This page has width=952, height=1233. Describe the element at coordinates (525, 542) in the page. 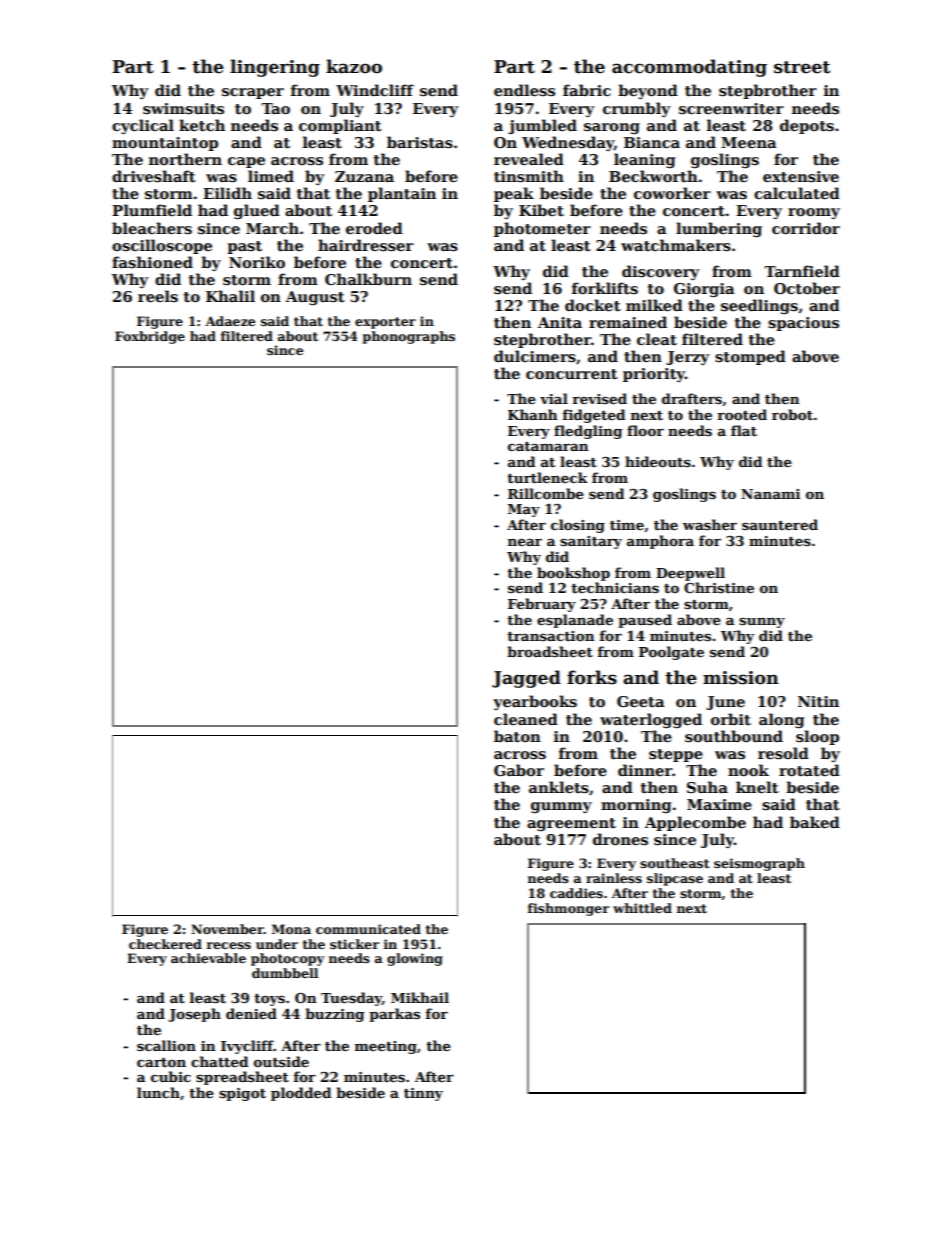

I see `near` at that location.
